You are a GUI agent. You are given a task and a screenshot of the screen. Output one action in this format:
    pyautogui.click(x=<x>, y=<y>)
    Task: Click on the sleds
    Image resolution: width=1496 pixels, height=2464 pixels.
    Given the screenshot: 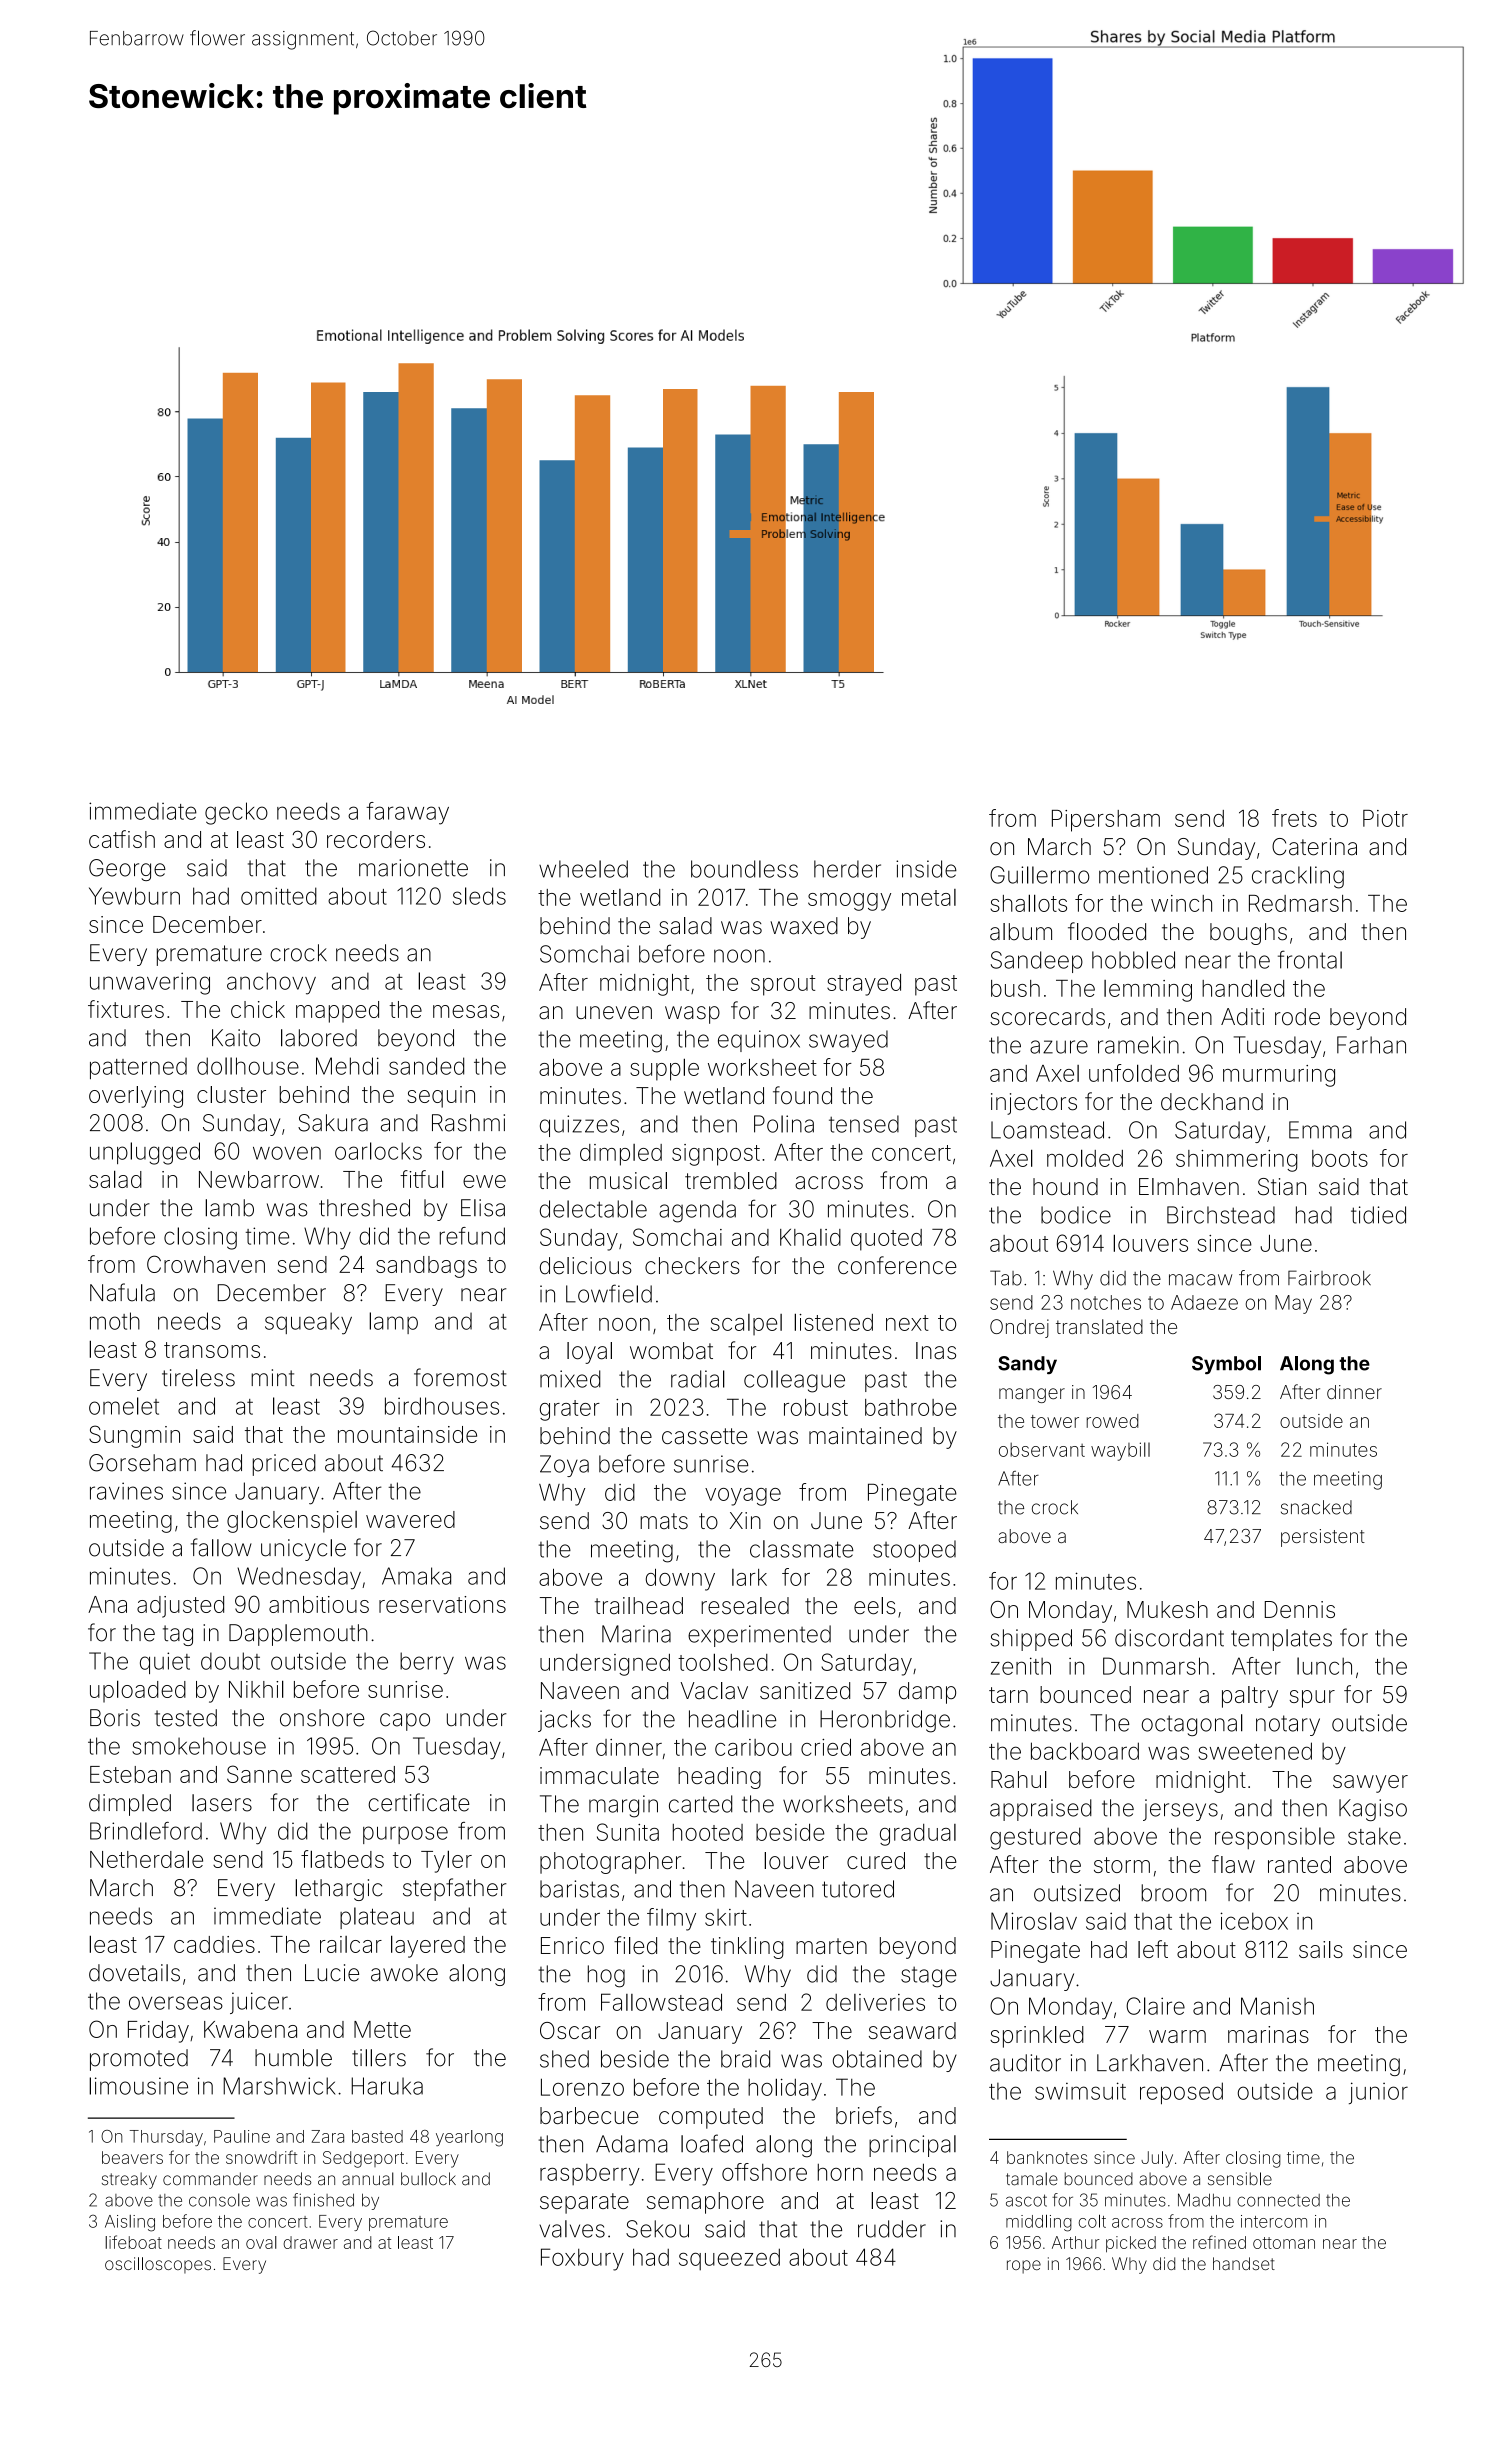 What is the action you would take?
    pyautogui.click(x=479, y=896)
